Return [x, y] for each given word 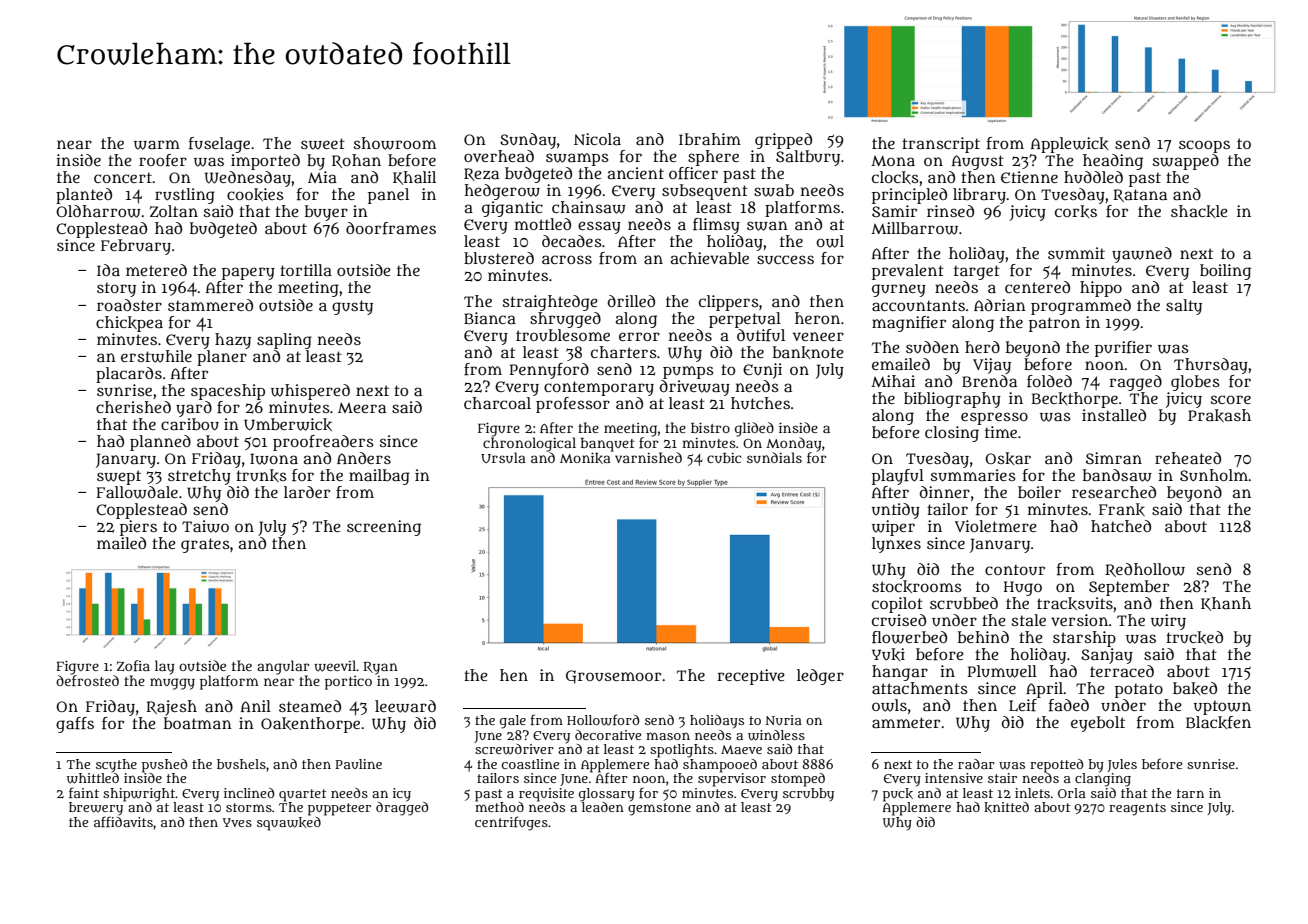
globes [1195, 383]
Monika [585, 458]
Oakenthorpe [310, 725]
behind [983, 637]
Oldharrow [98, 211]
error [639, 336]
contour [1015, 569]
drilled [631, 301]
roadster [129, 305]
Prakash [1219, 415]
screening [384, 528]
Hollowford [603, 720]
